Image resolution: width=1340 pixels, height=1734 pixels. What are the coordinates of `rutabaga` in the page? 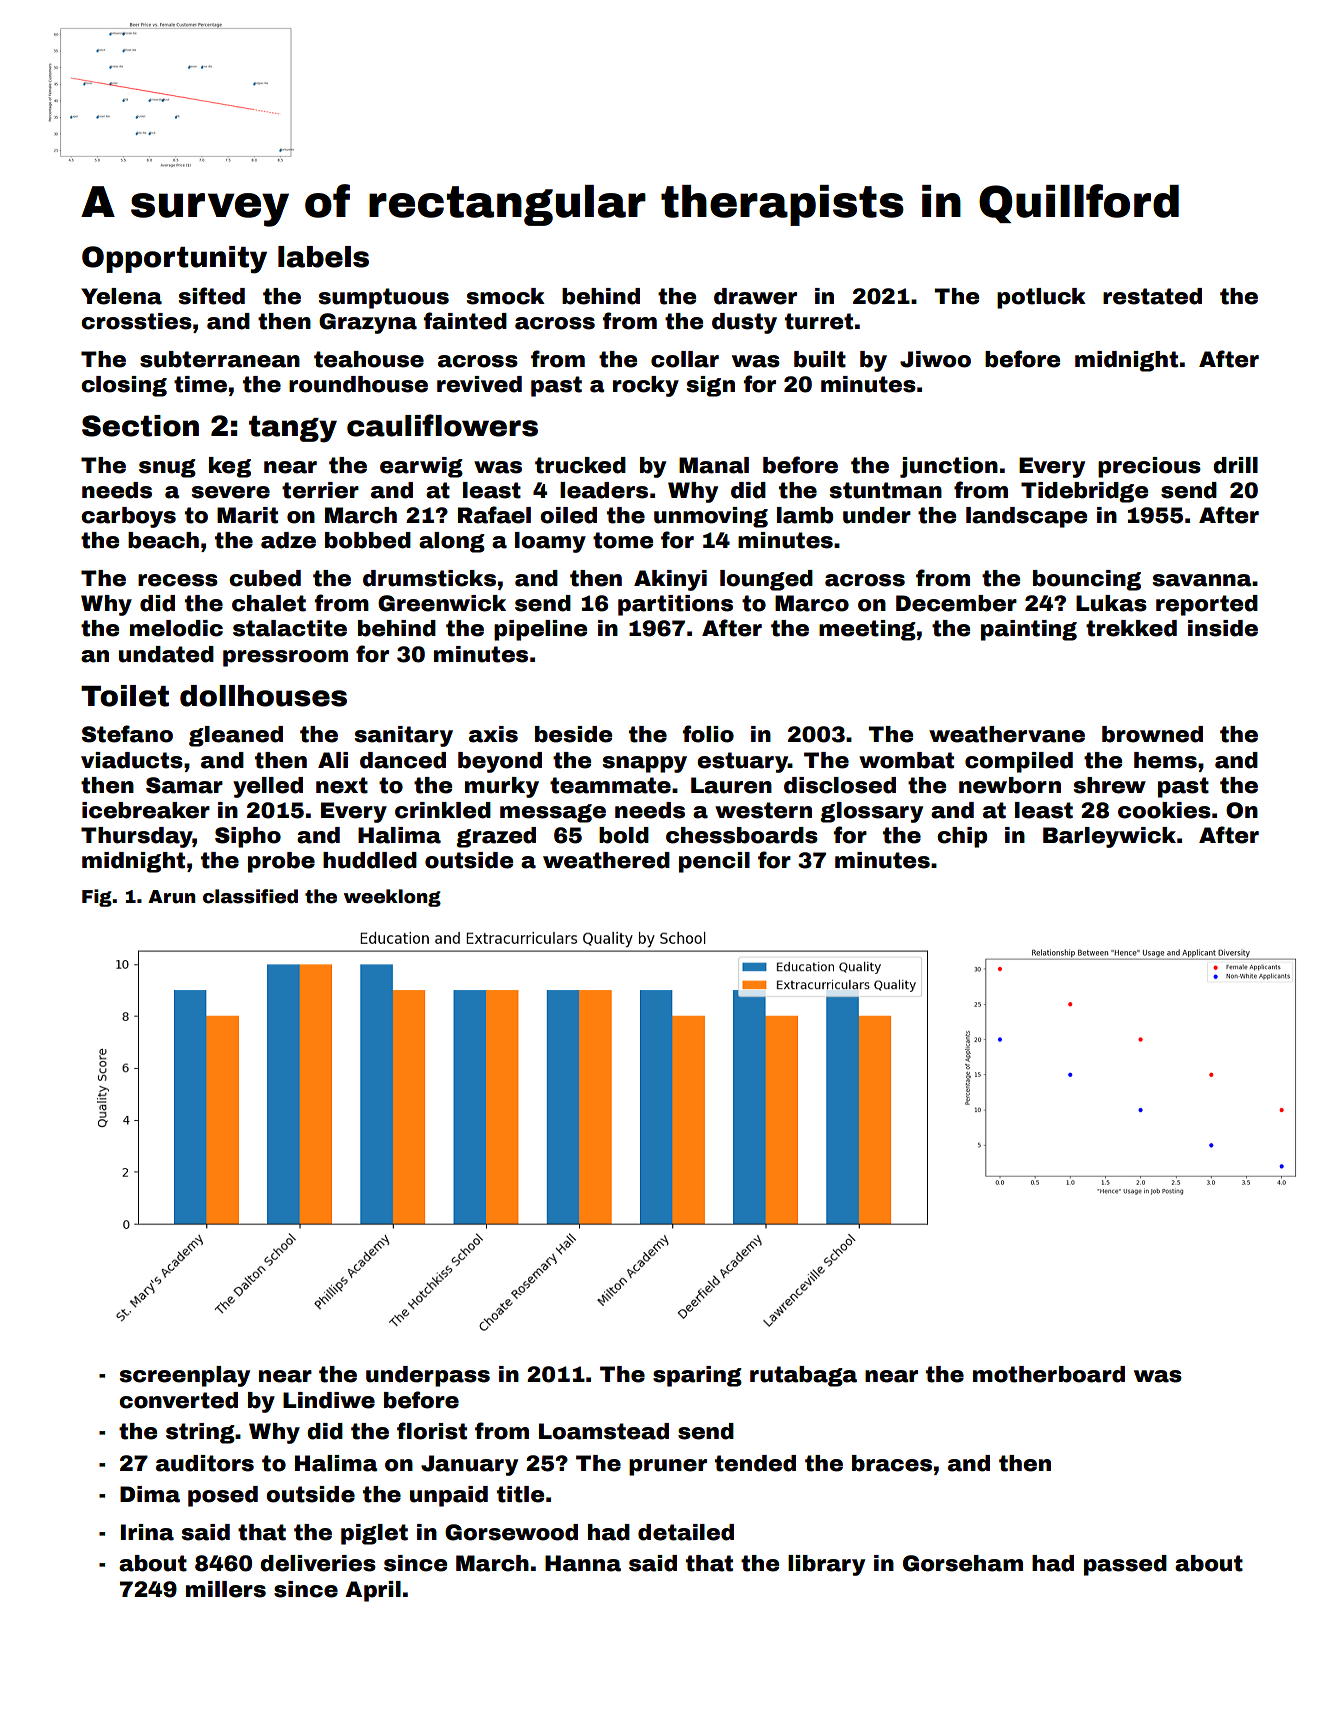 It's located at (803, 1376).
